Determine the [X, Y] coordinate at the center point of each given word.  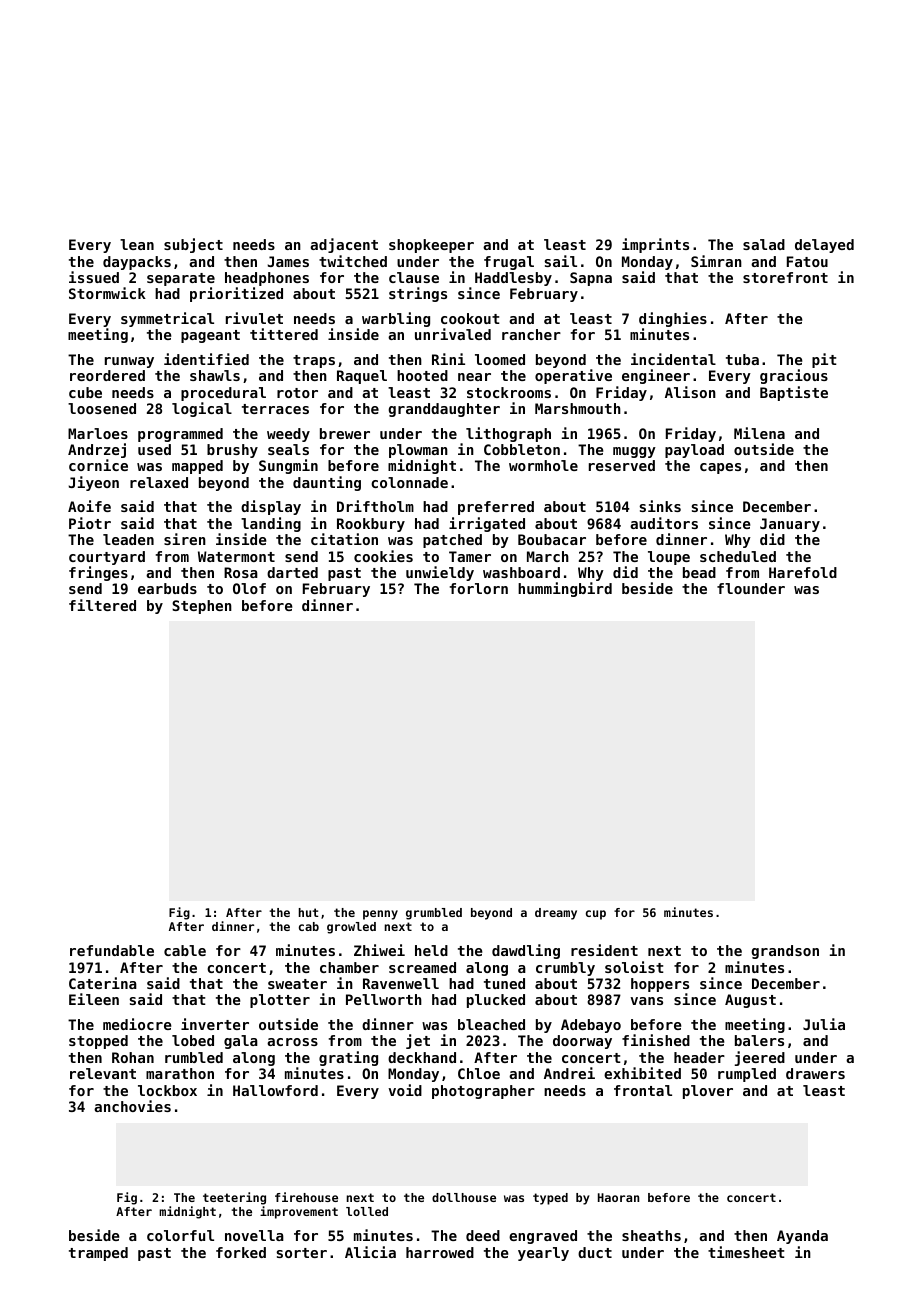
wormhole [543, 465]
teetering [234, 1198]
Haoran [618, 1197]
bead [699, 572]
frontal [643, 1090]
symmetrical [167, 319]
